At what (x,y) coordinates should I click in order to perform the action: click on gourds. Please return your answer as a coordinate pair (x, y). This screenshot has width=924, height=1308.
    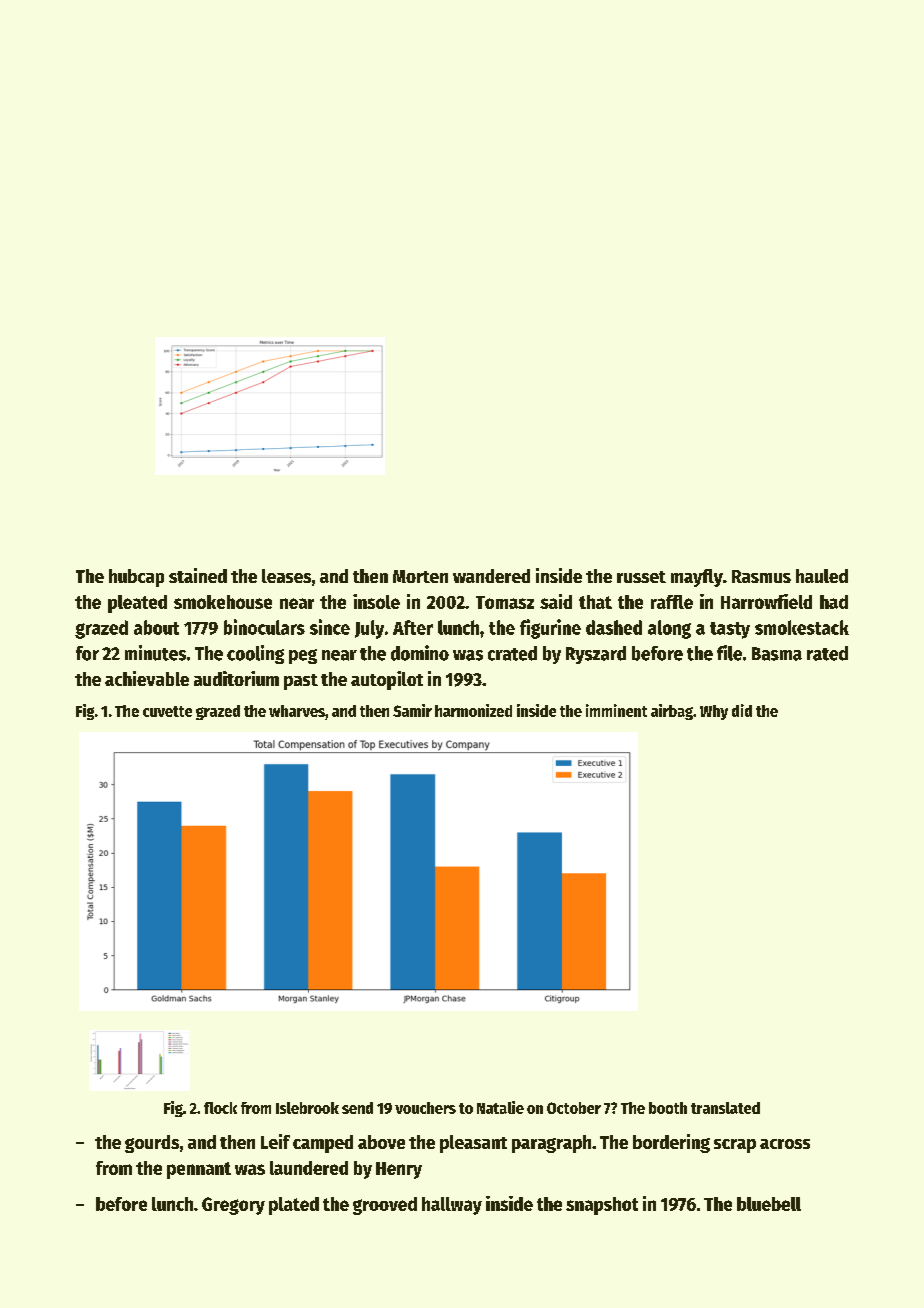
    Looking at the image, I should click on (152, 1144).
